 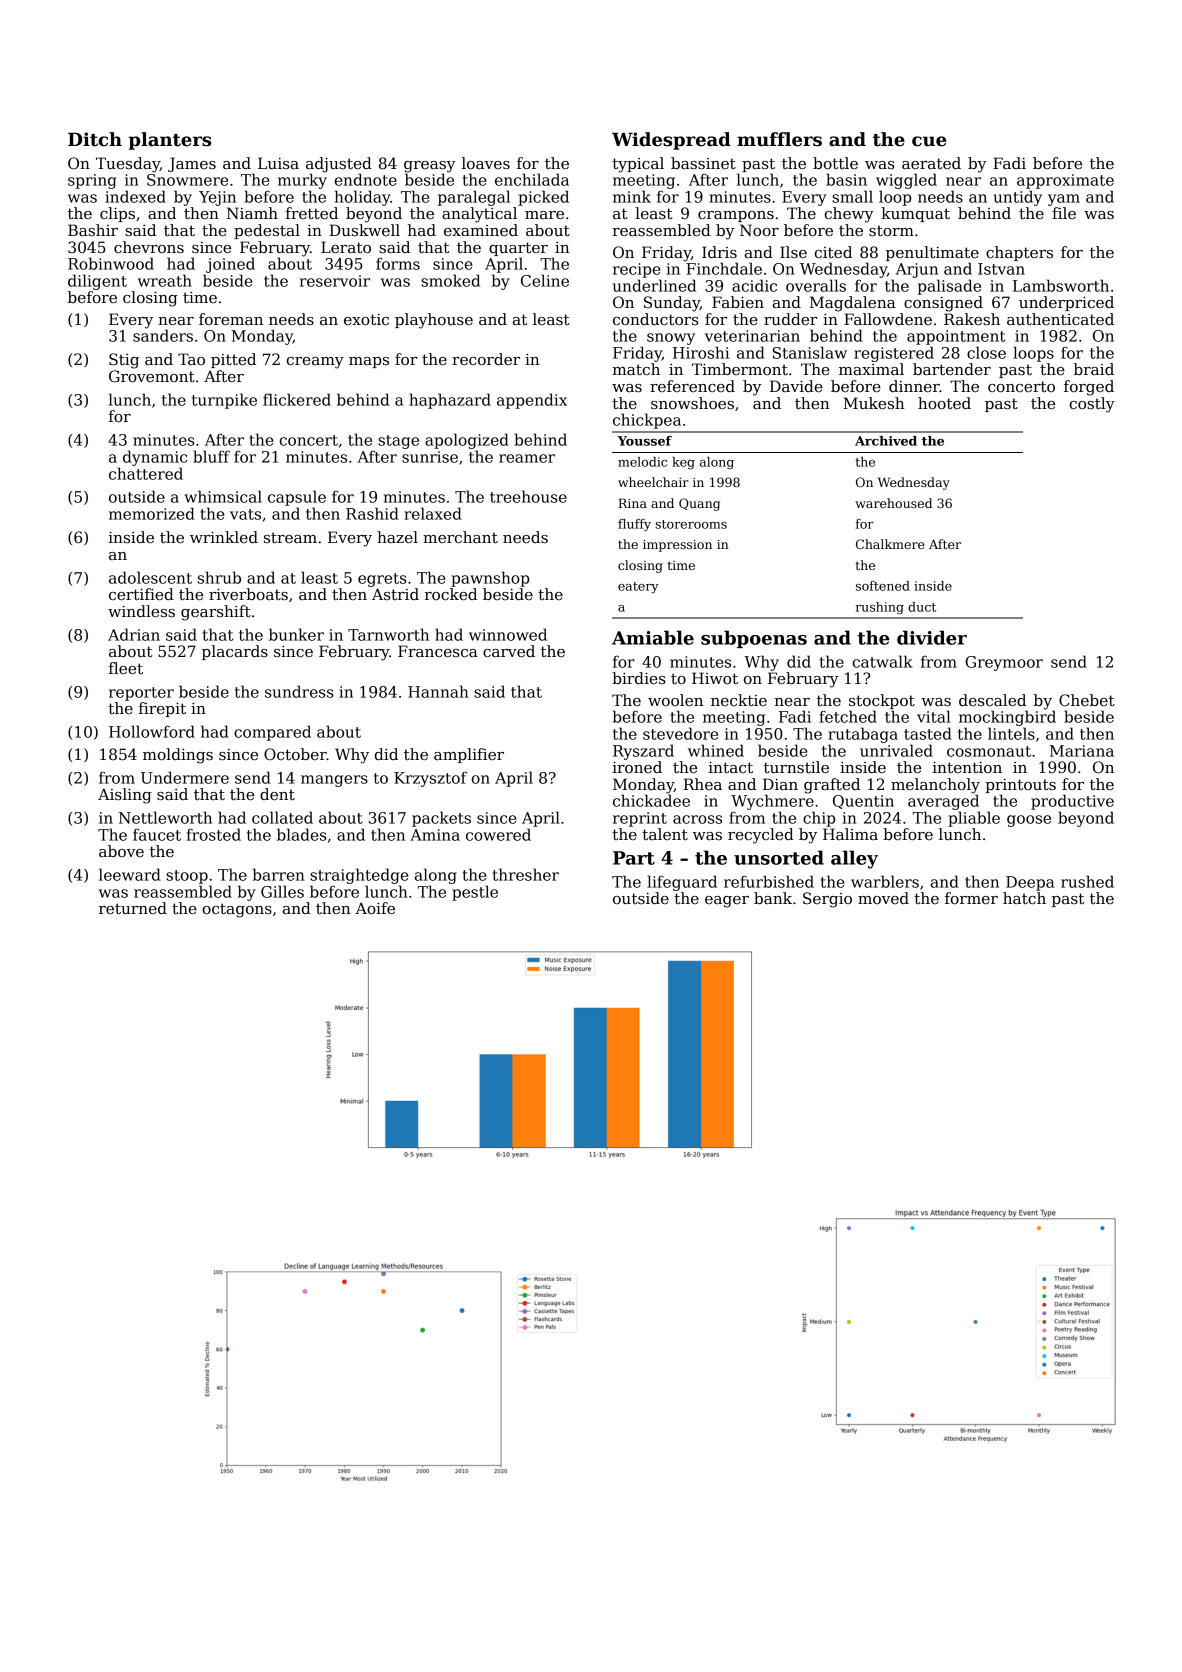 What do you see at coordinates (651, 800) in the page?
I see `chickadee` at bounding box center [651, 800].
